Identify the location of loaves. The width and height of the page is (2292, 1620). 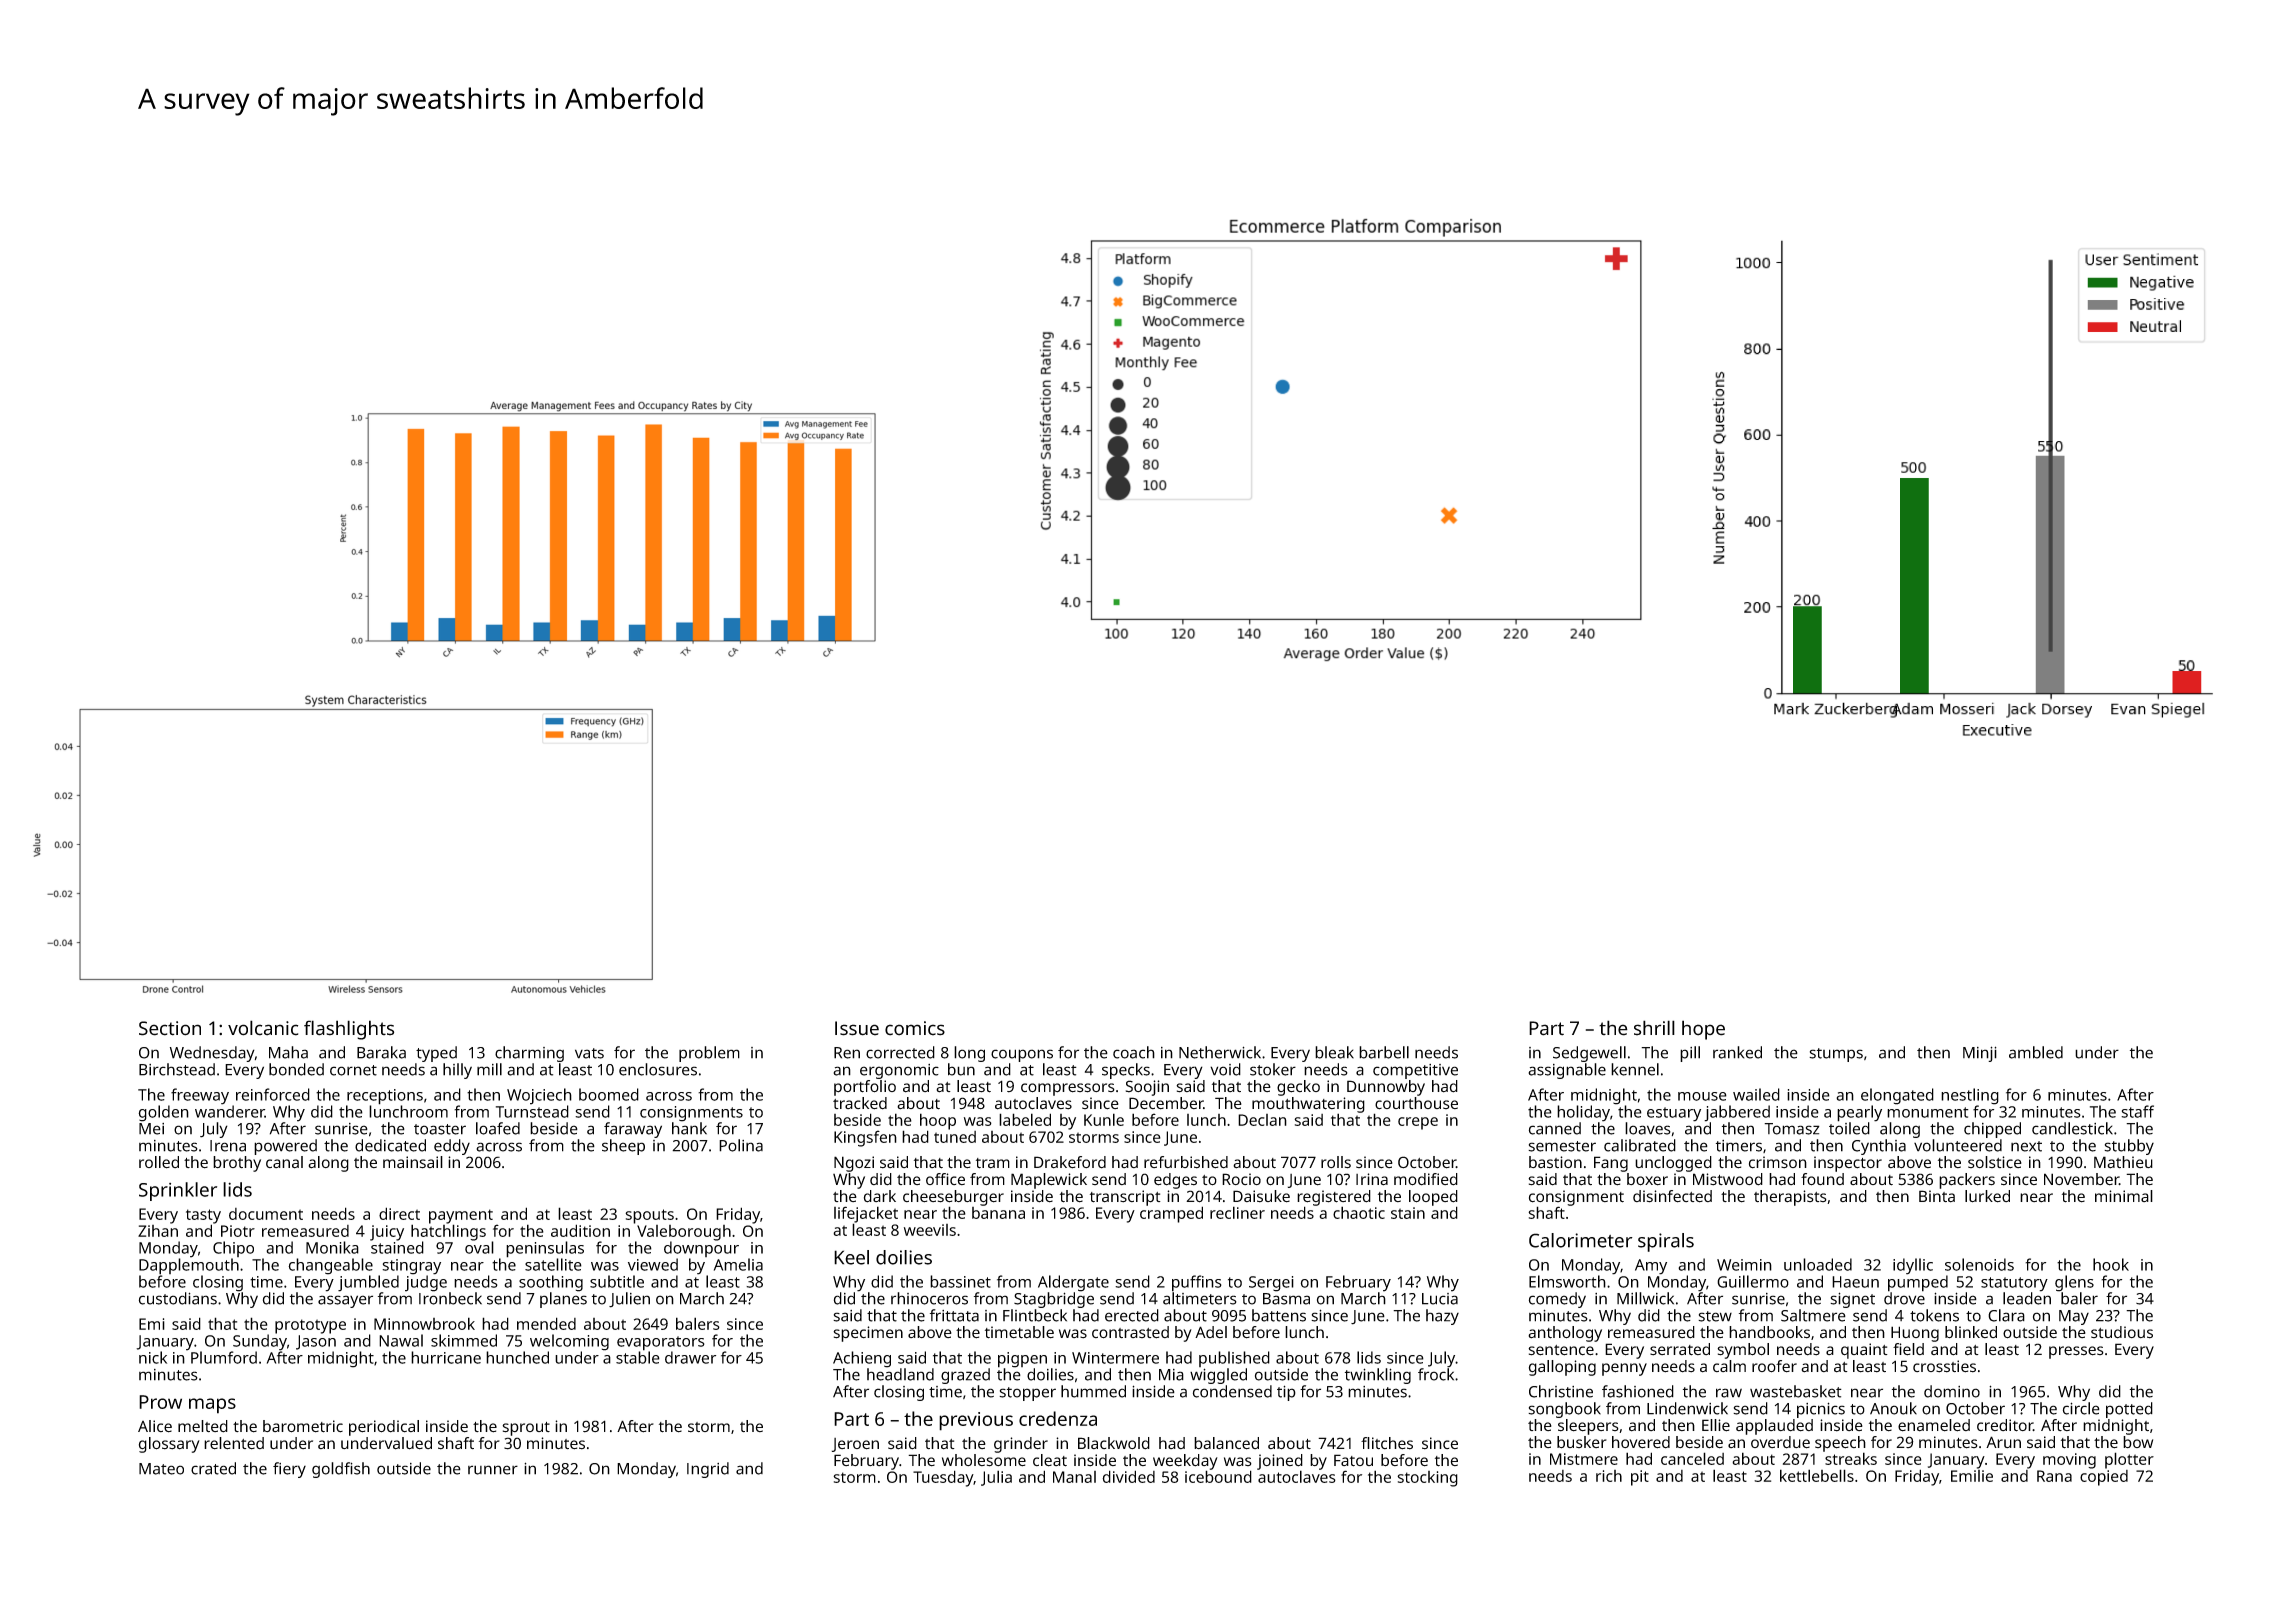
(1648, 1128).
